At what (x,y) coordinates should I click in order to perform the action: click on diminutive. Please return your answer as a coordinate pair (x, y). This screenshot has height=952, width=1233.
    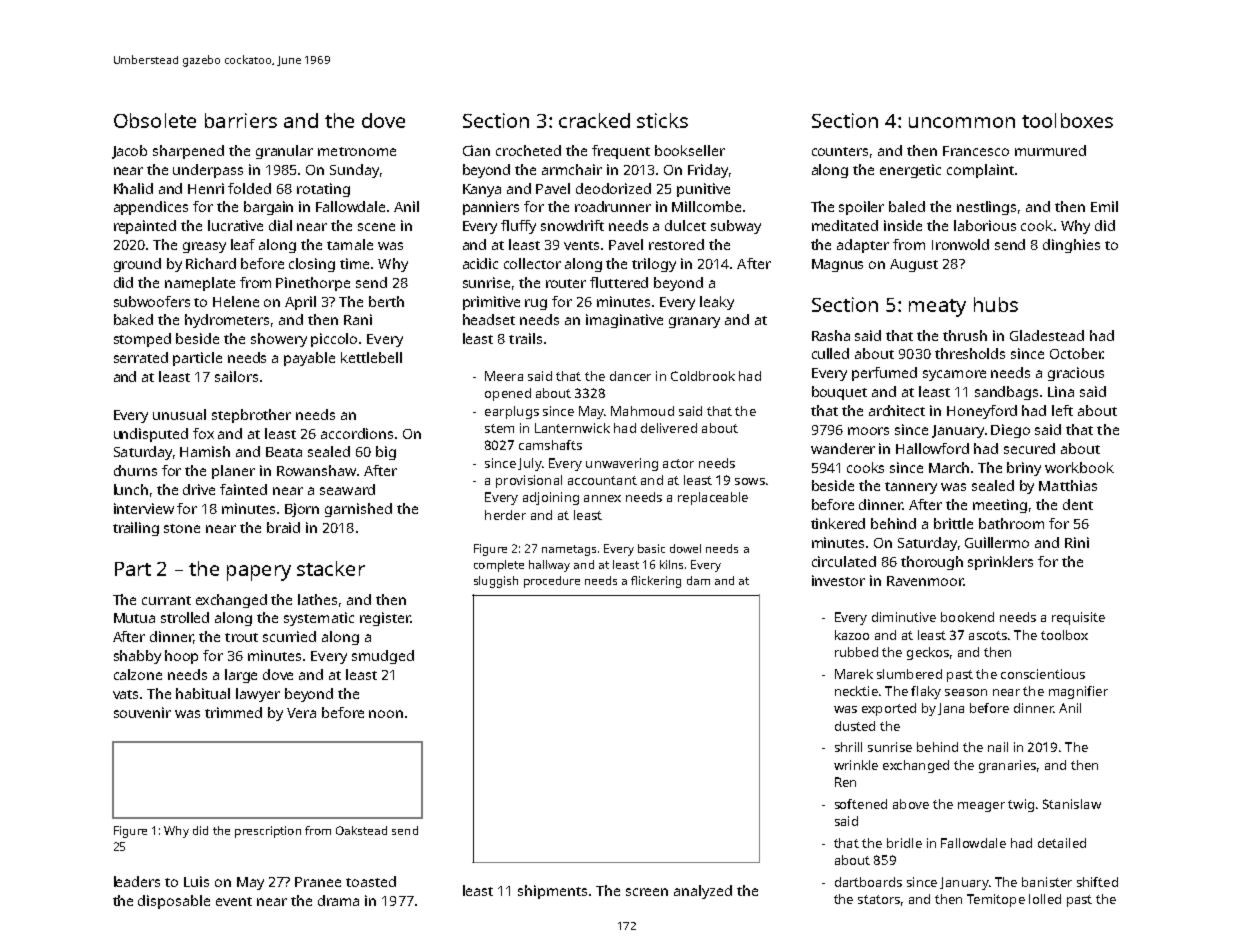
    Looking at the image, I should click on (904, 617).
